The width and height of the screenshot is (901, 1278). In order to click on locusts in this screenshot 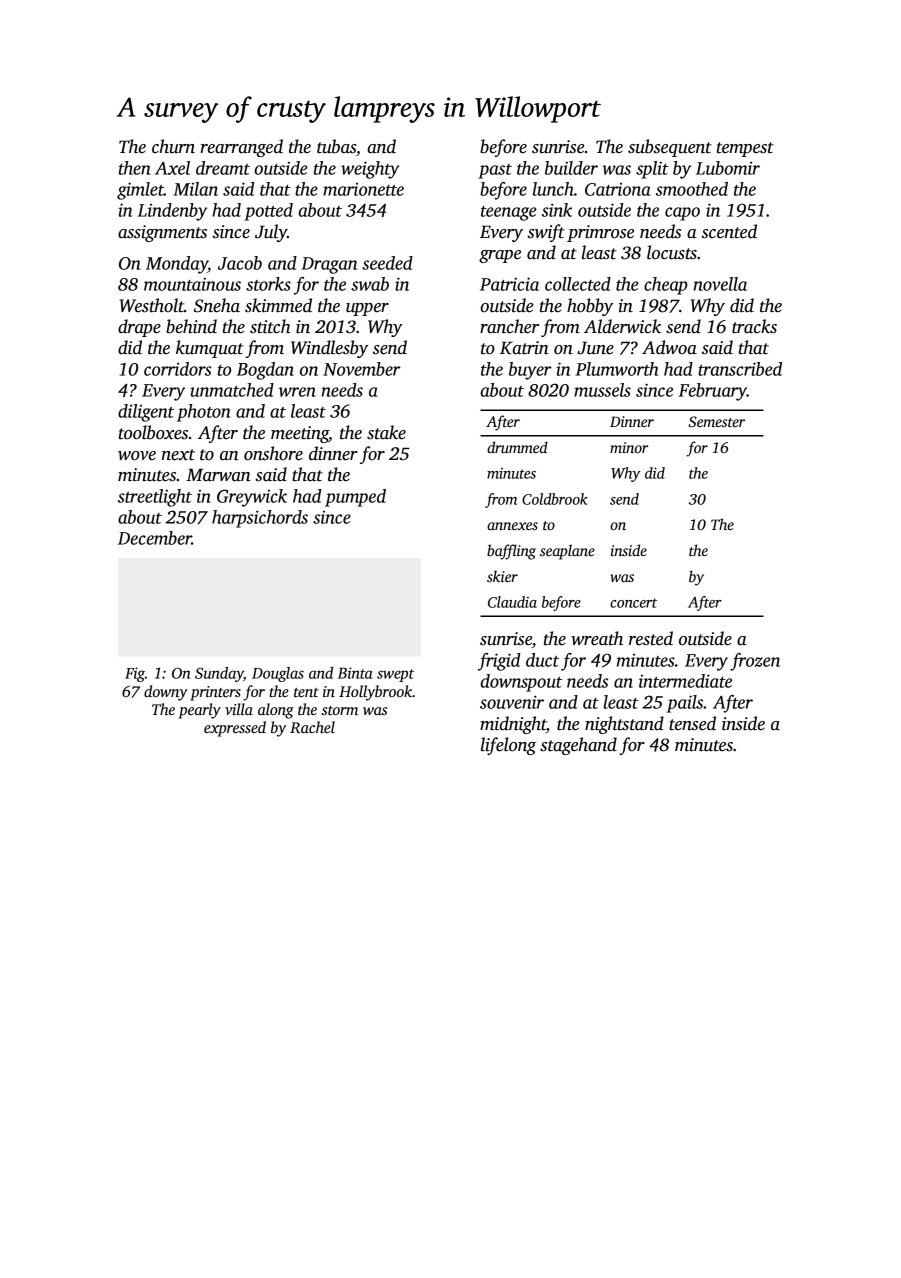, I will do `click(672, 252)`.
